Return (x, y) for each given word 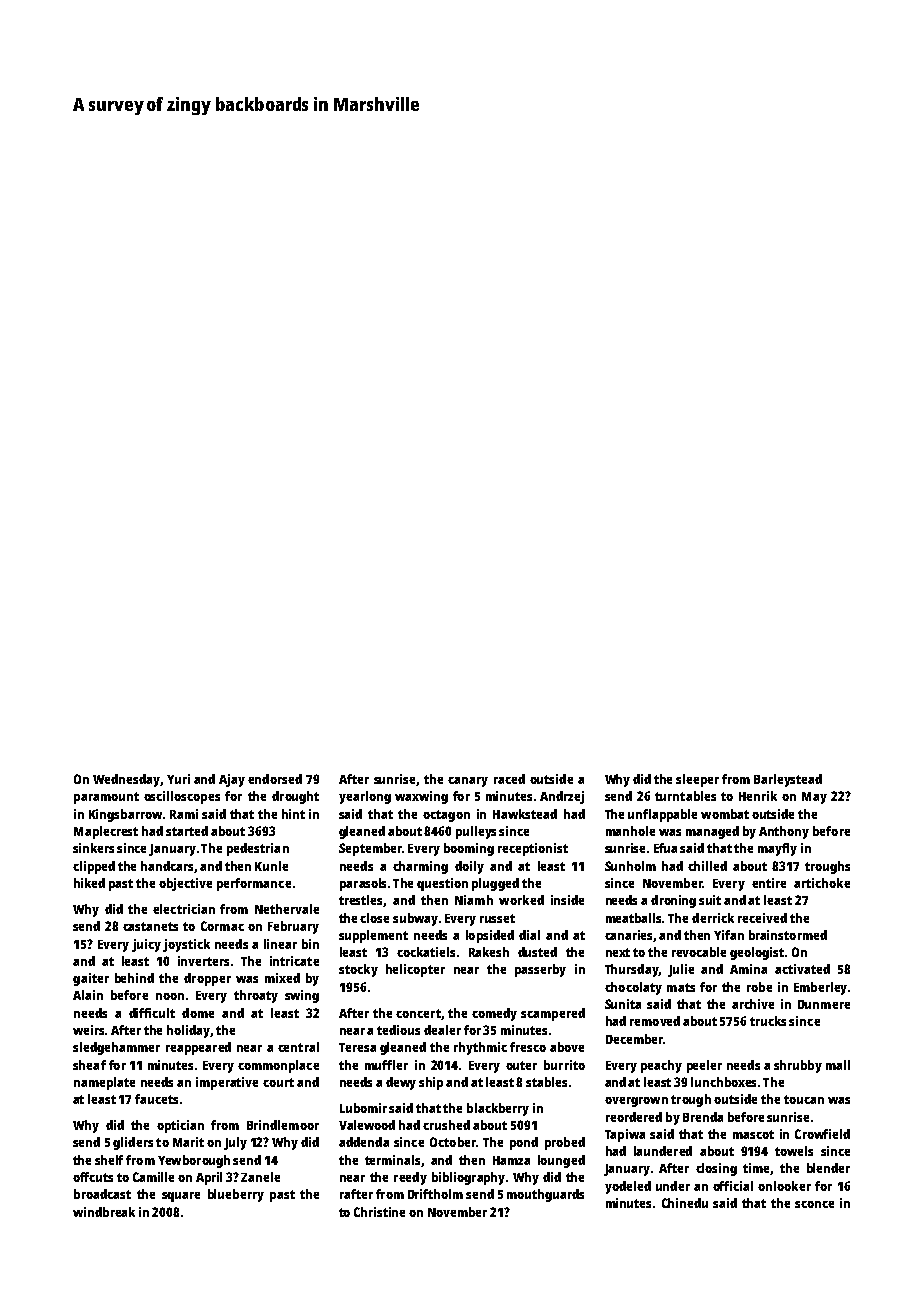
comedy (494, 1014)
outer (521, 1065)
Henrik (758, 796)
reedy (410, 1178)
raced (509, 779)
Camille (153, 1177)
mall (838, 1065)
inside (567, 900)
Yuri (178, 779)
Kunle (271, 866)
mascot (753, 1134)
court (278, 1082)
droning (673, 901)
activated (802, 969)
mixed (282, 978)
